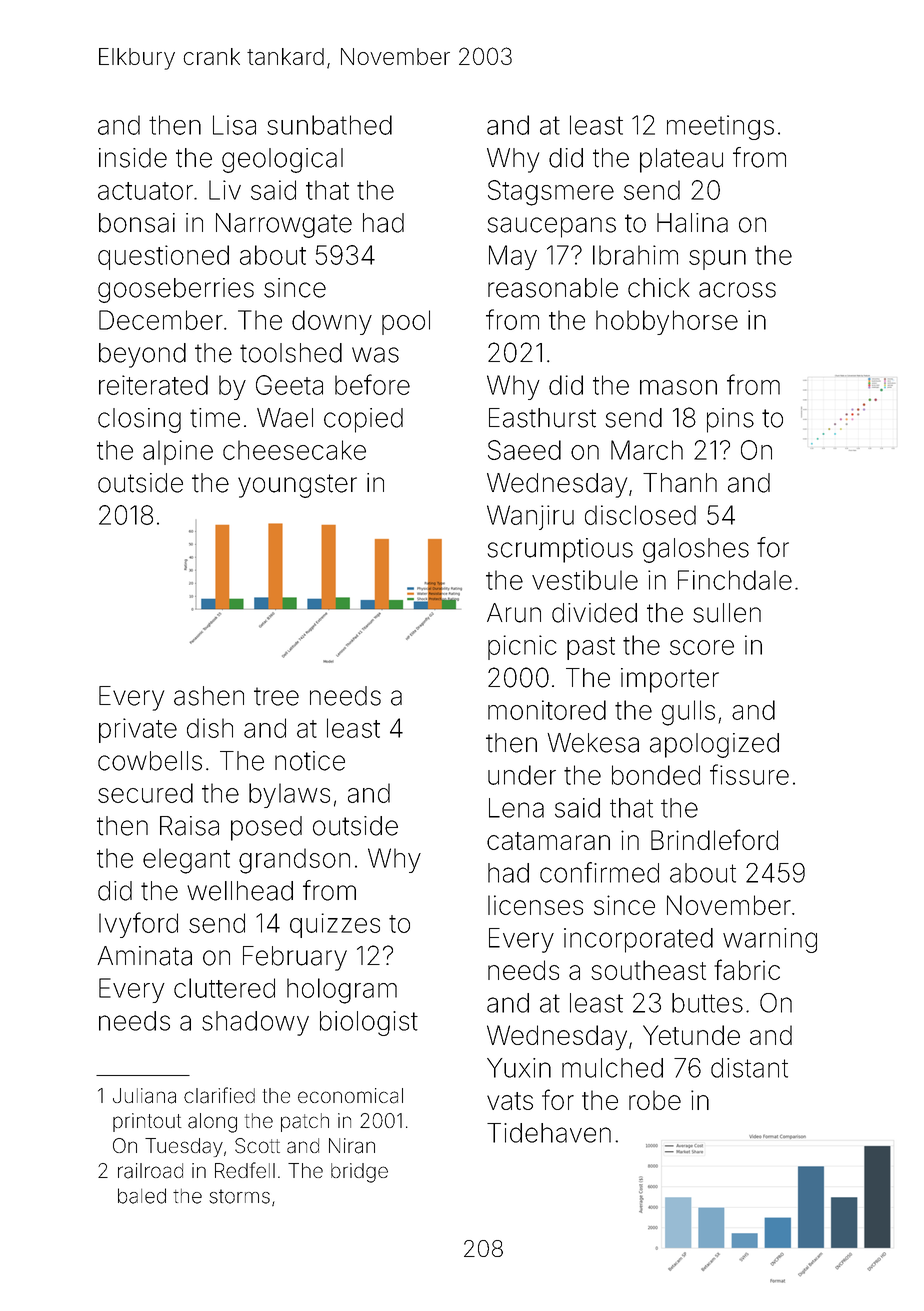  I want to click on Lena, so click(516, 808).
